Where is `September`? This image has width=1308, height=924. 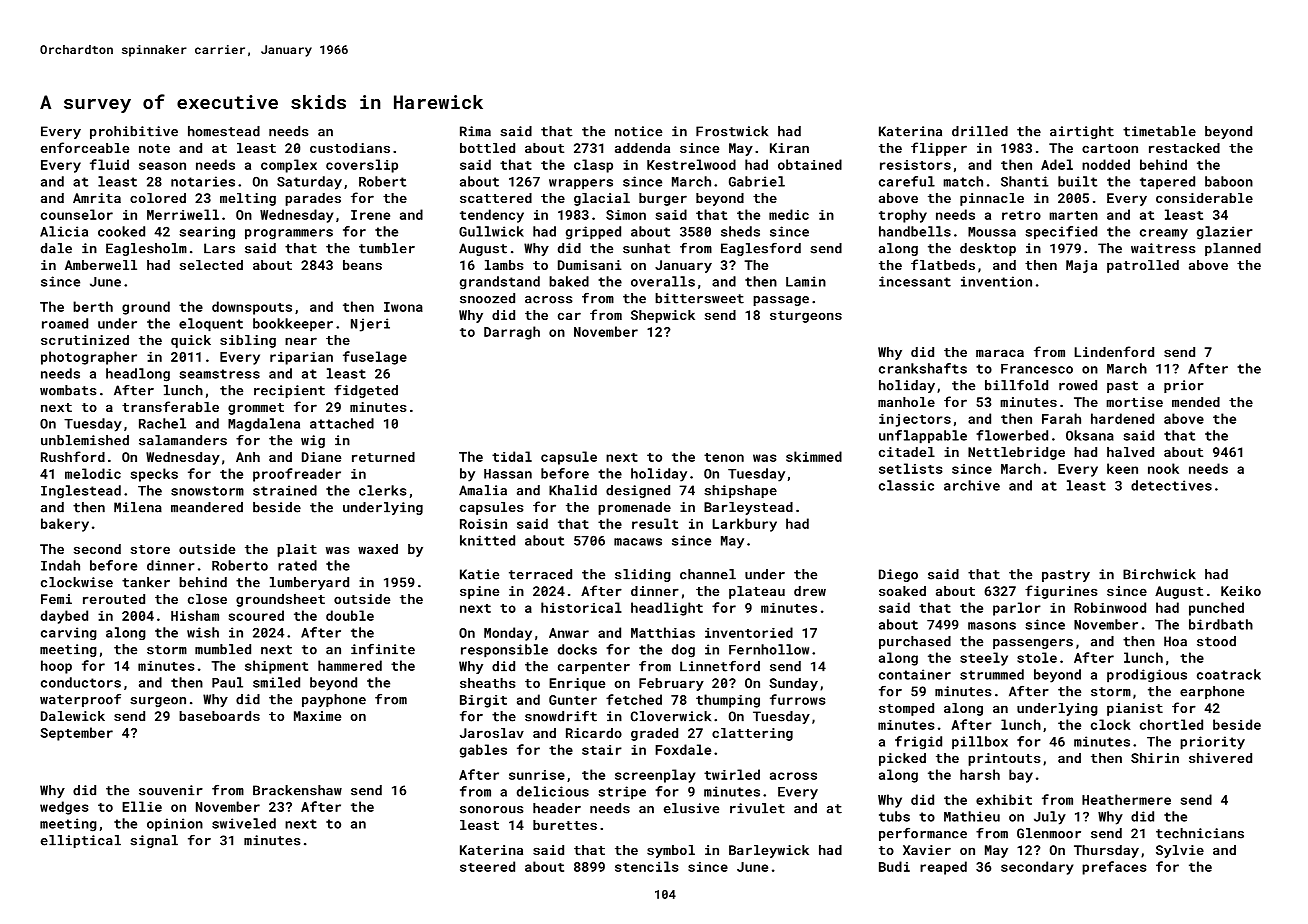 September is located at coordinates (76, 734).
